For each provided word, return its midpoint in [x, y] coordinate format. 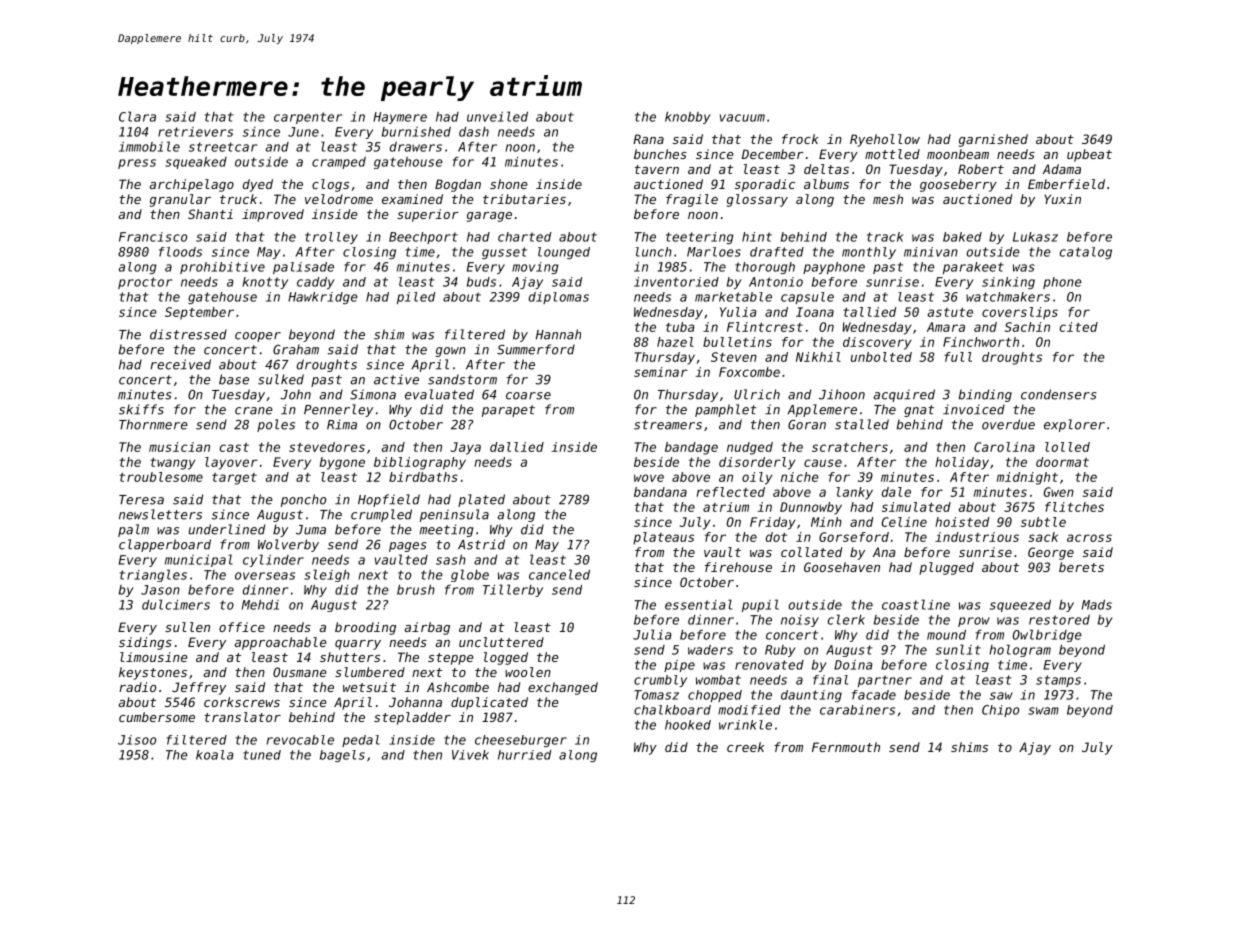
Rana [648, 139]
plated [481, 500]
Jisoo [137, 740]
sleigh [327, 575]
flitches [1074, 507]
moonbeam [958, 154]
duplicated [489, 703]
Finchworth [981, 342]
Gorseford [854, 537]
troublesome [161, 477]
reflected [731, 492]
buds [481, 282]
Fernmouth [846, 747]
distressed [188, 334]
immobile [149, 146]
